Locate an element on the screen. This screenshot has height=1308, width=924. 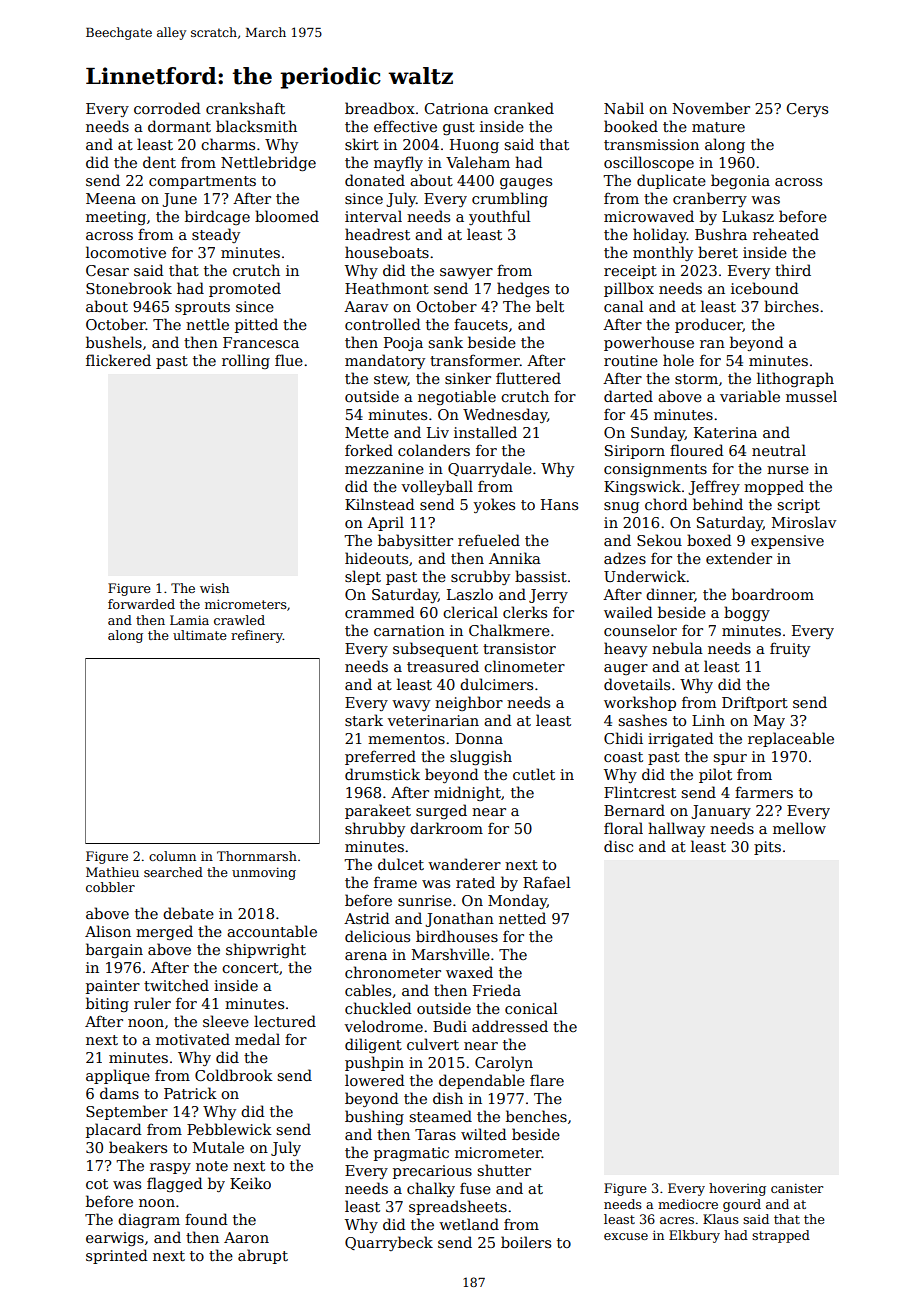
corroded is located at coordinates (167, 108).
